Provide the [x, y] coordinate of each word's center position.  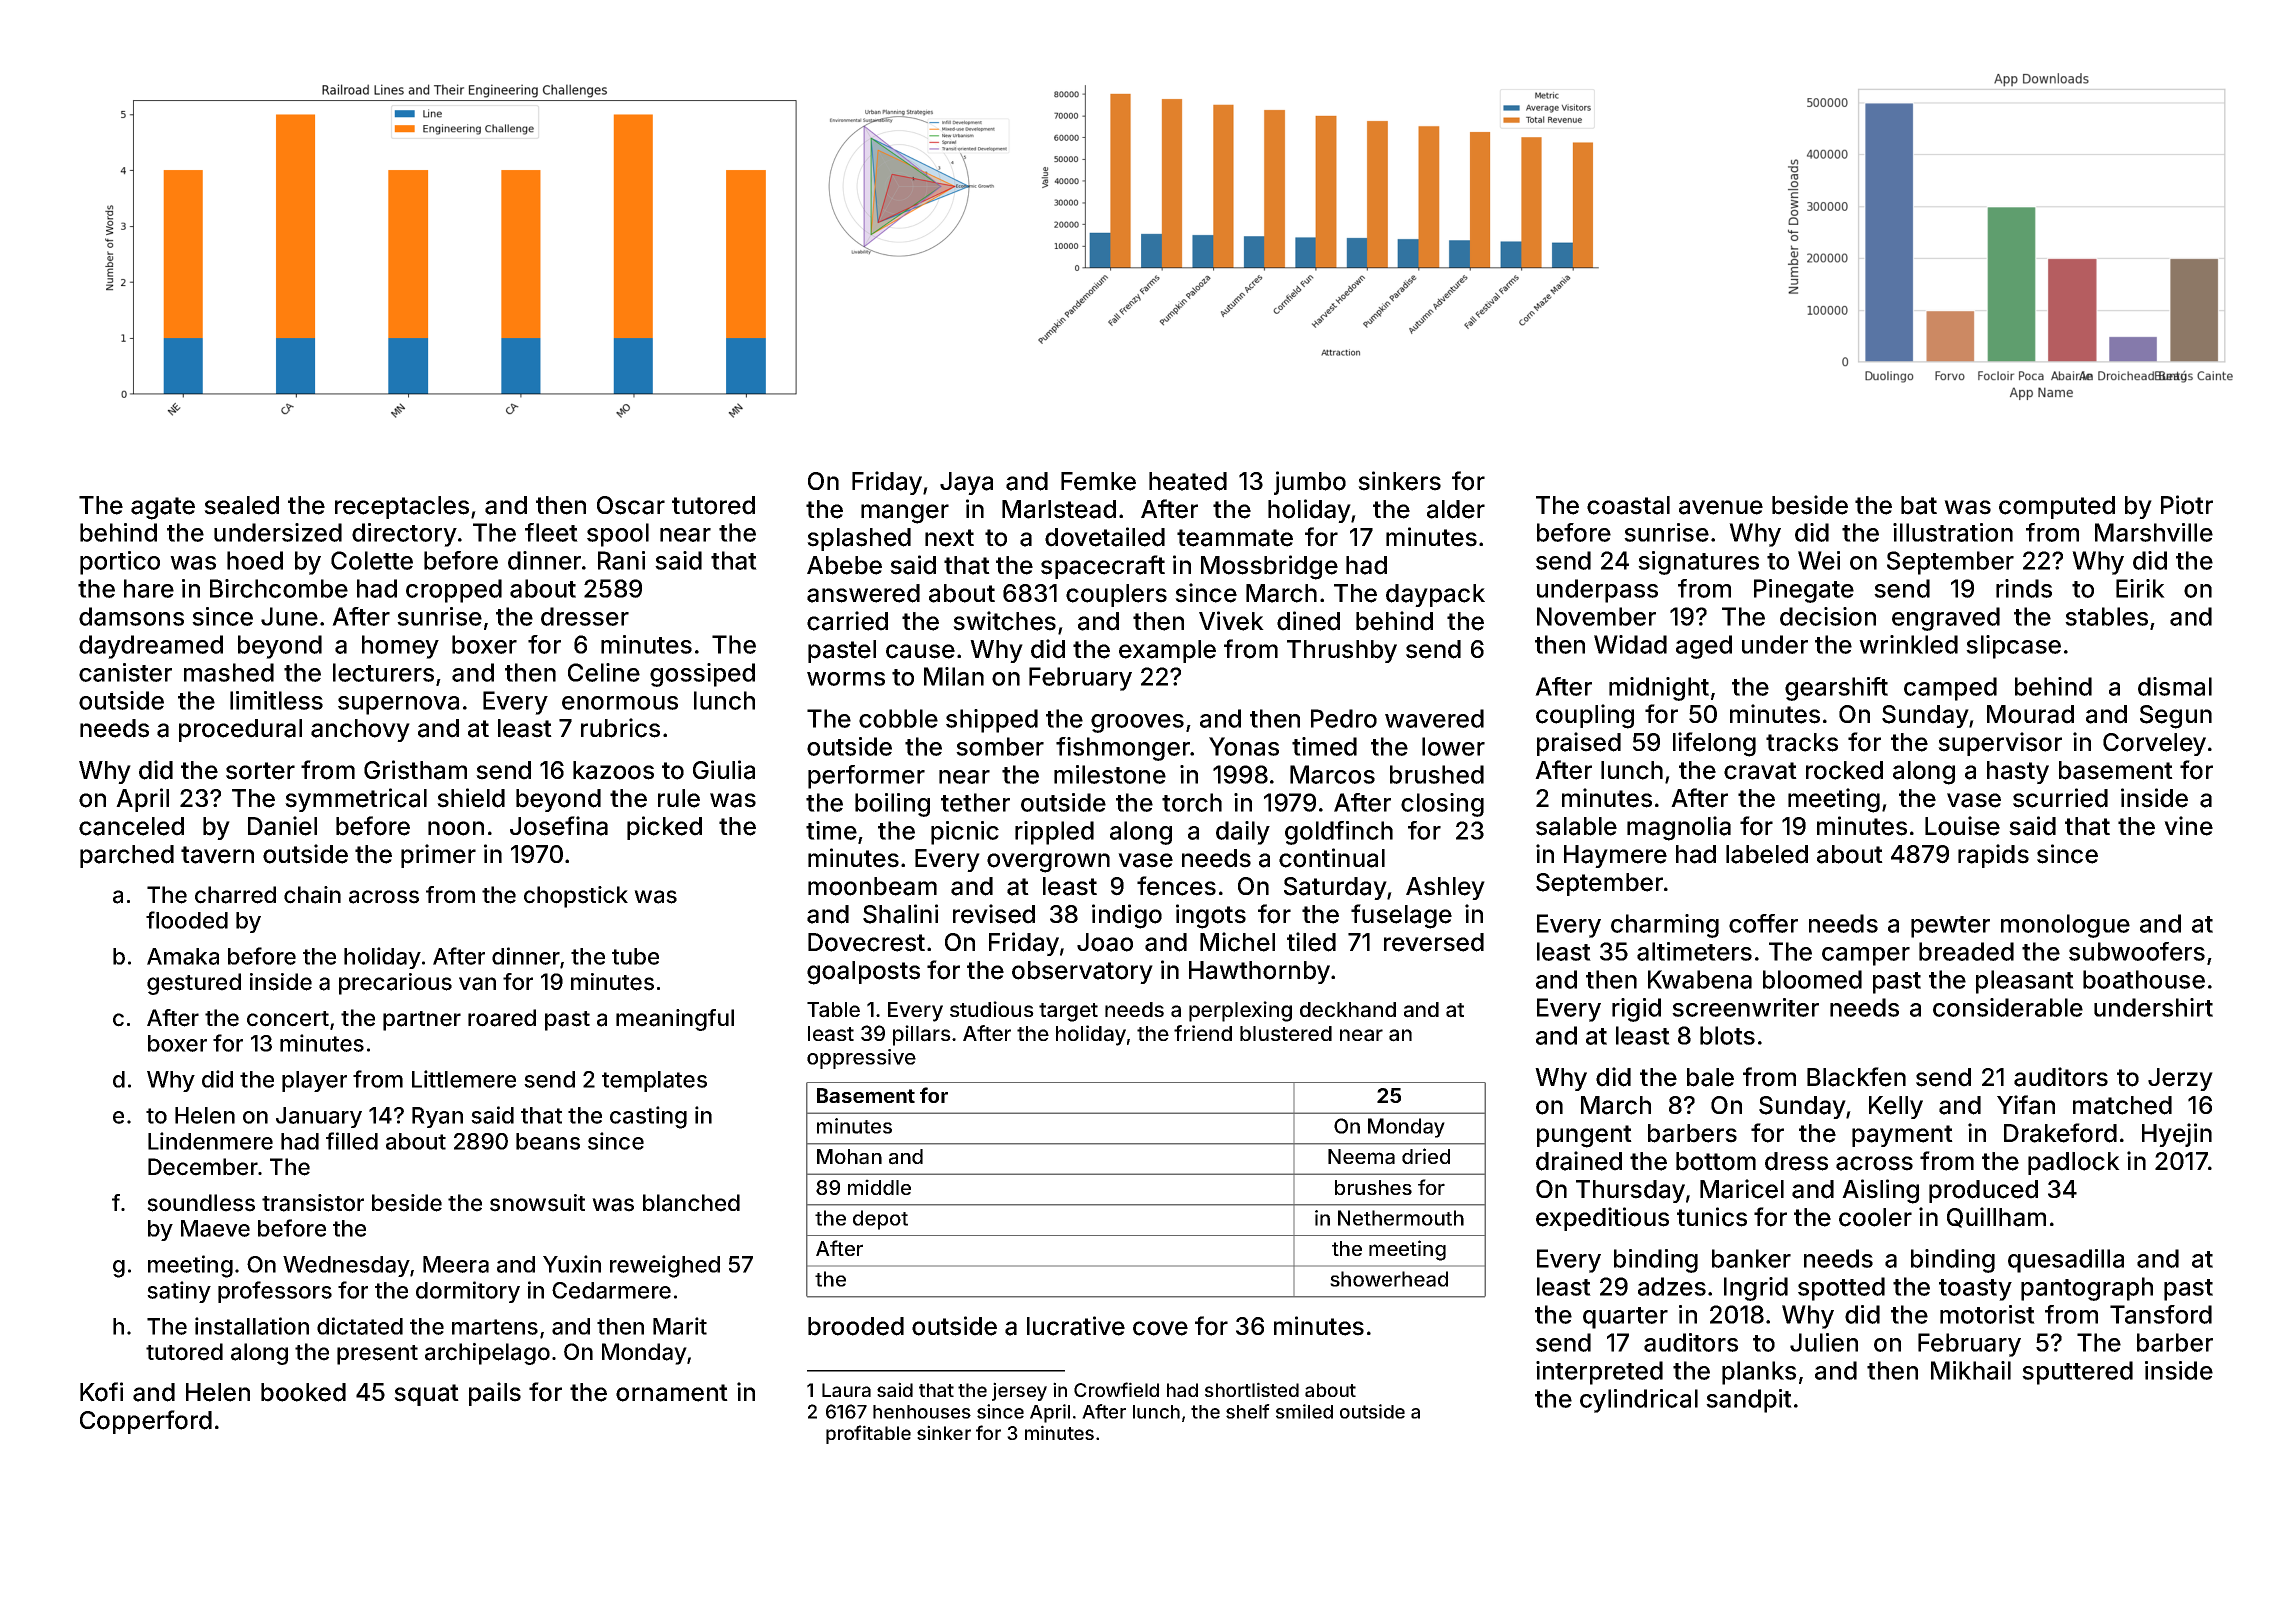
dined [1308, 621]
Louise [1962, 826]
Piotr [2187, 505]
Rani [621, 560]
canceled [131, 826]
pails [495, 1394]
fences [1176, 886]
